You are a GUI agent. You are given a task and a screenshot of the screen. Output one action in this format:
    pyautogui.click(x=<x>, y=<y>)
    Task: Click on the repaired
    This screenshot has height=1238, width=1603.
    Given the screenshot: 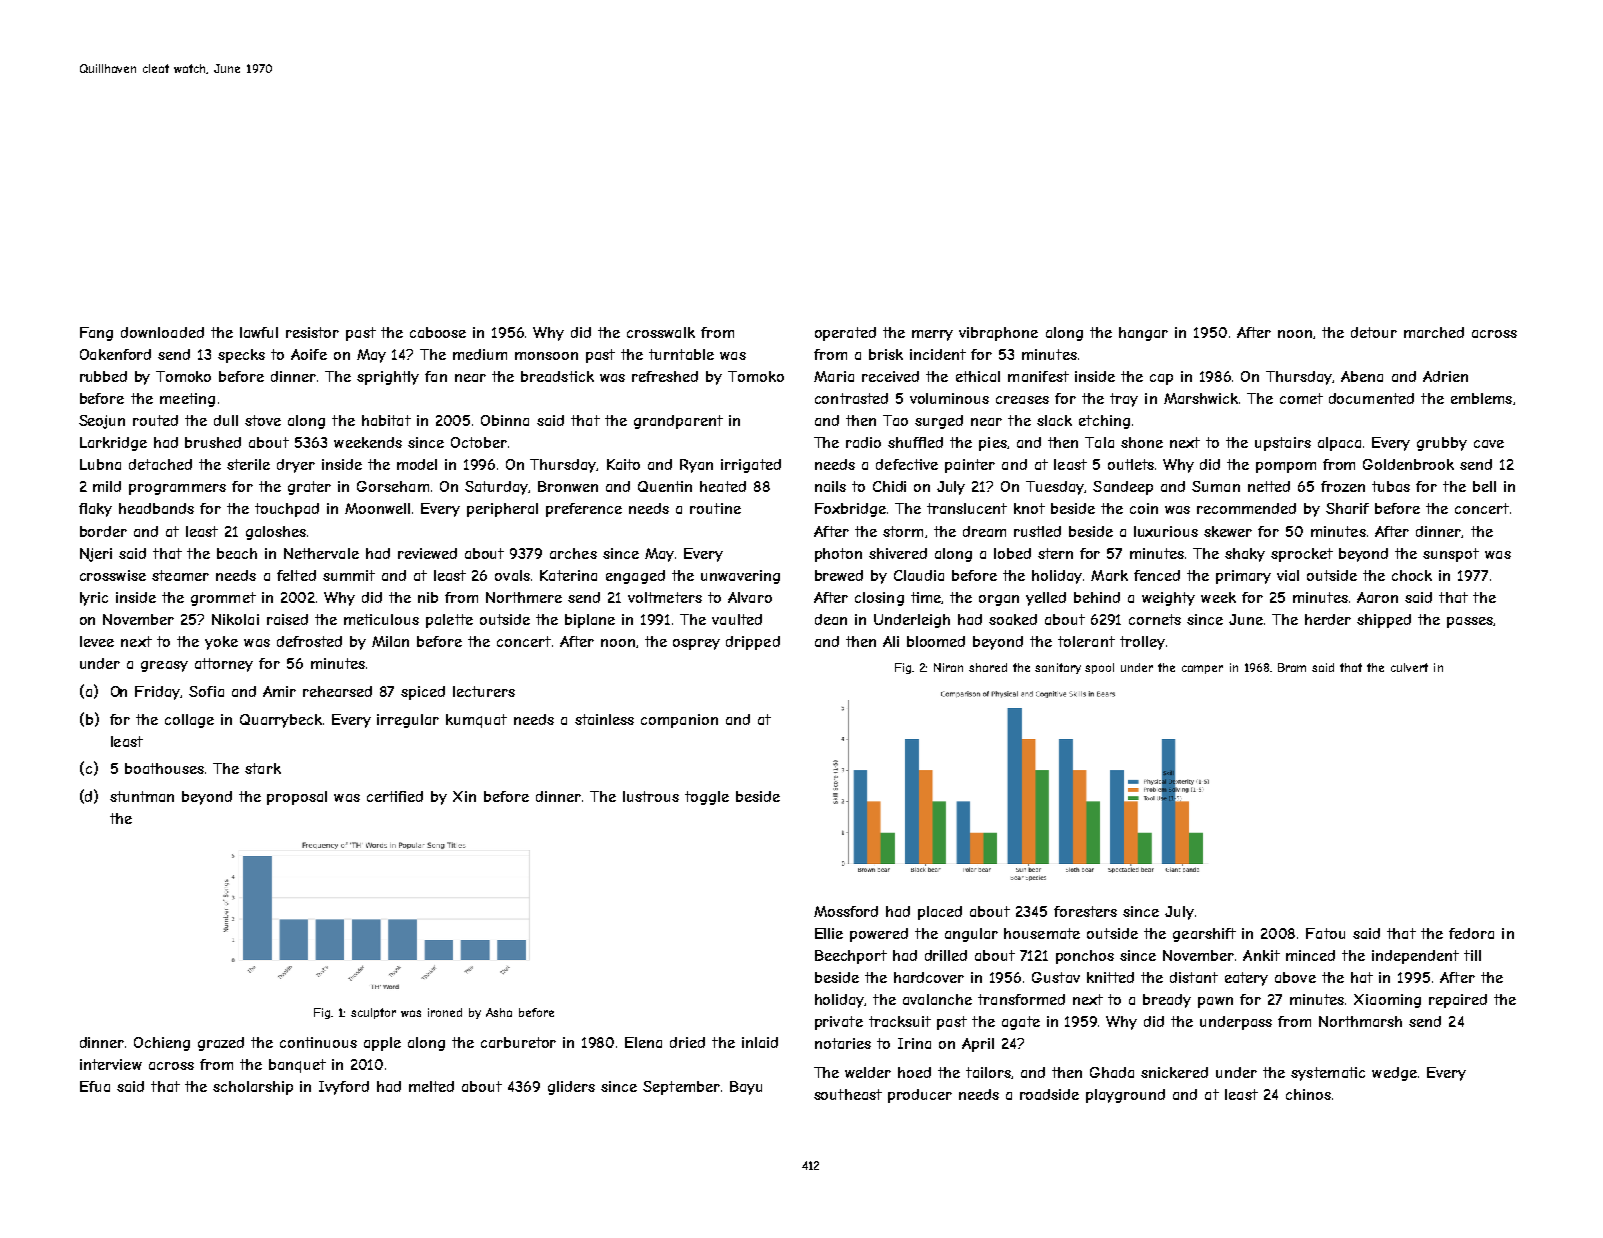 What is the action you would take?
    pyautogui.click(x=1458, y=1001)
